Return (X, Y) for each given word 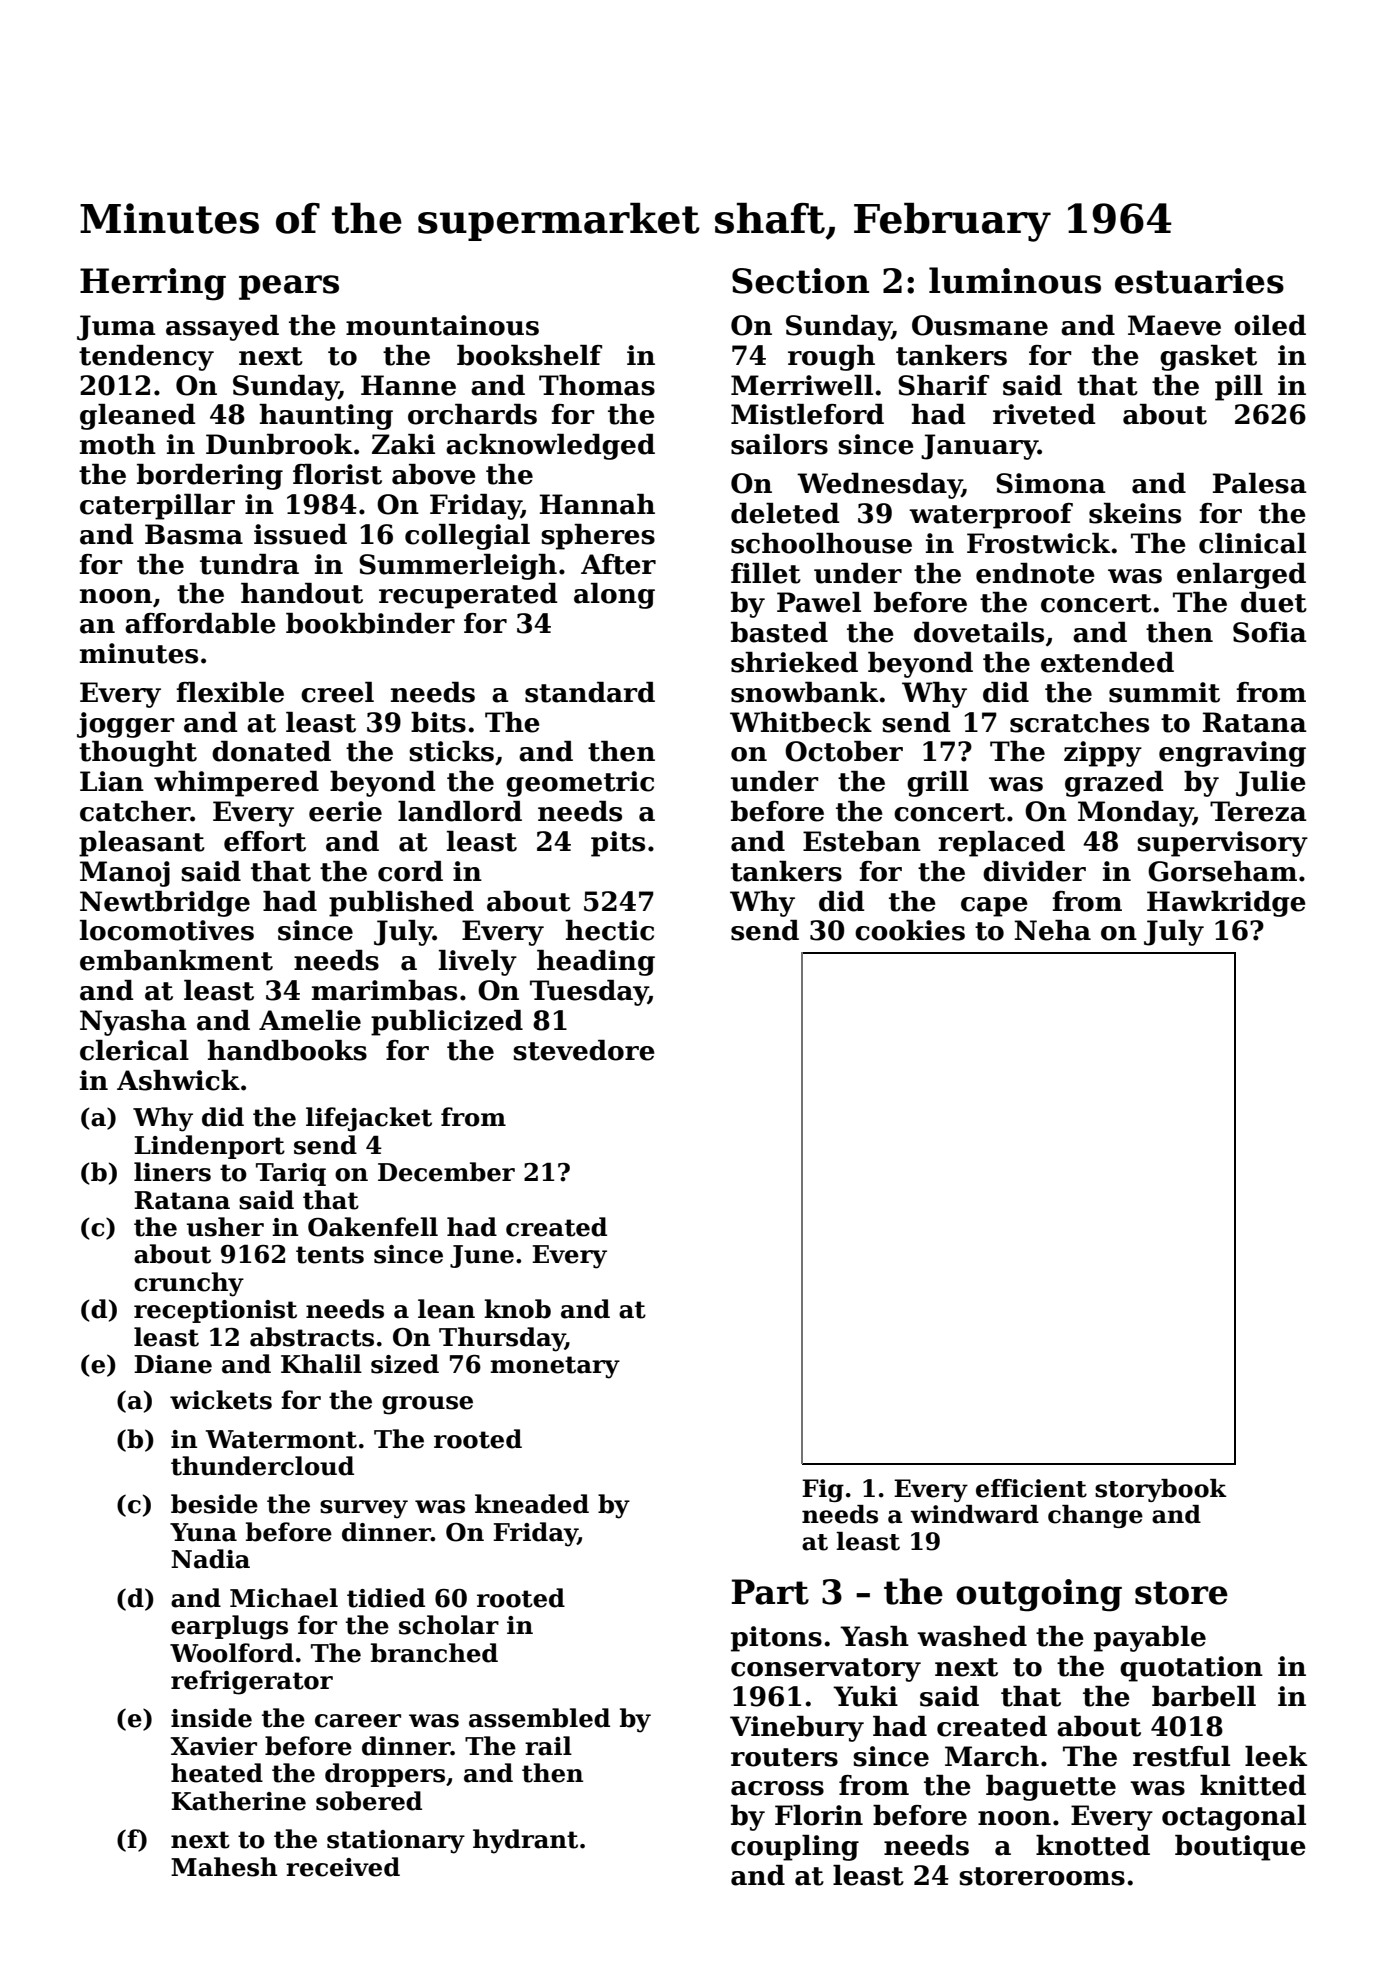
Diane (173, 1364)
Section (800, 281)
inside (211, 1718)
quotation (1191, 1669)
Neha (1052, 930)
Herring (153, 284)
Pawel (819, 602)
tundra (249, 564)
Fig (823, 1490)
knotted (1093, 1845)
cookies (910, 930)
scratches (1079, 722)
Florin (819, 1815)
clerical (134, 1050)
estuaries (1199, 281)
